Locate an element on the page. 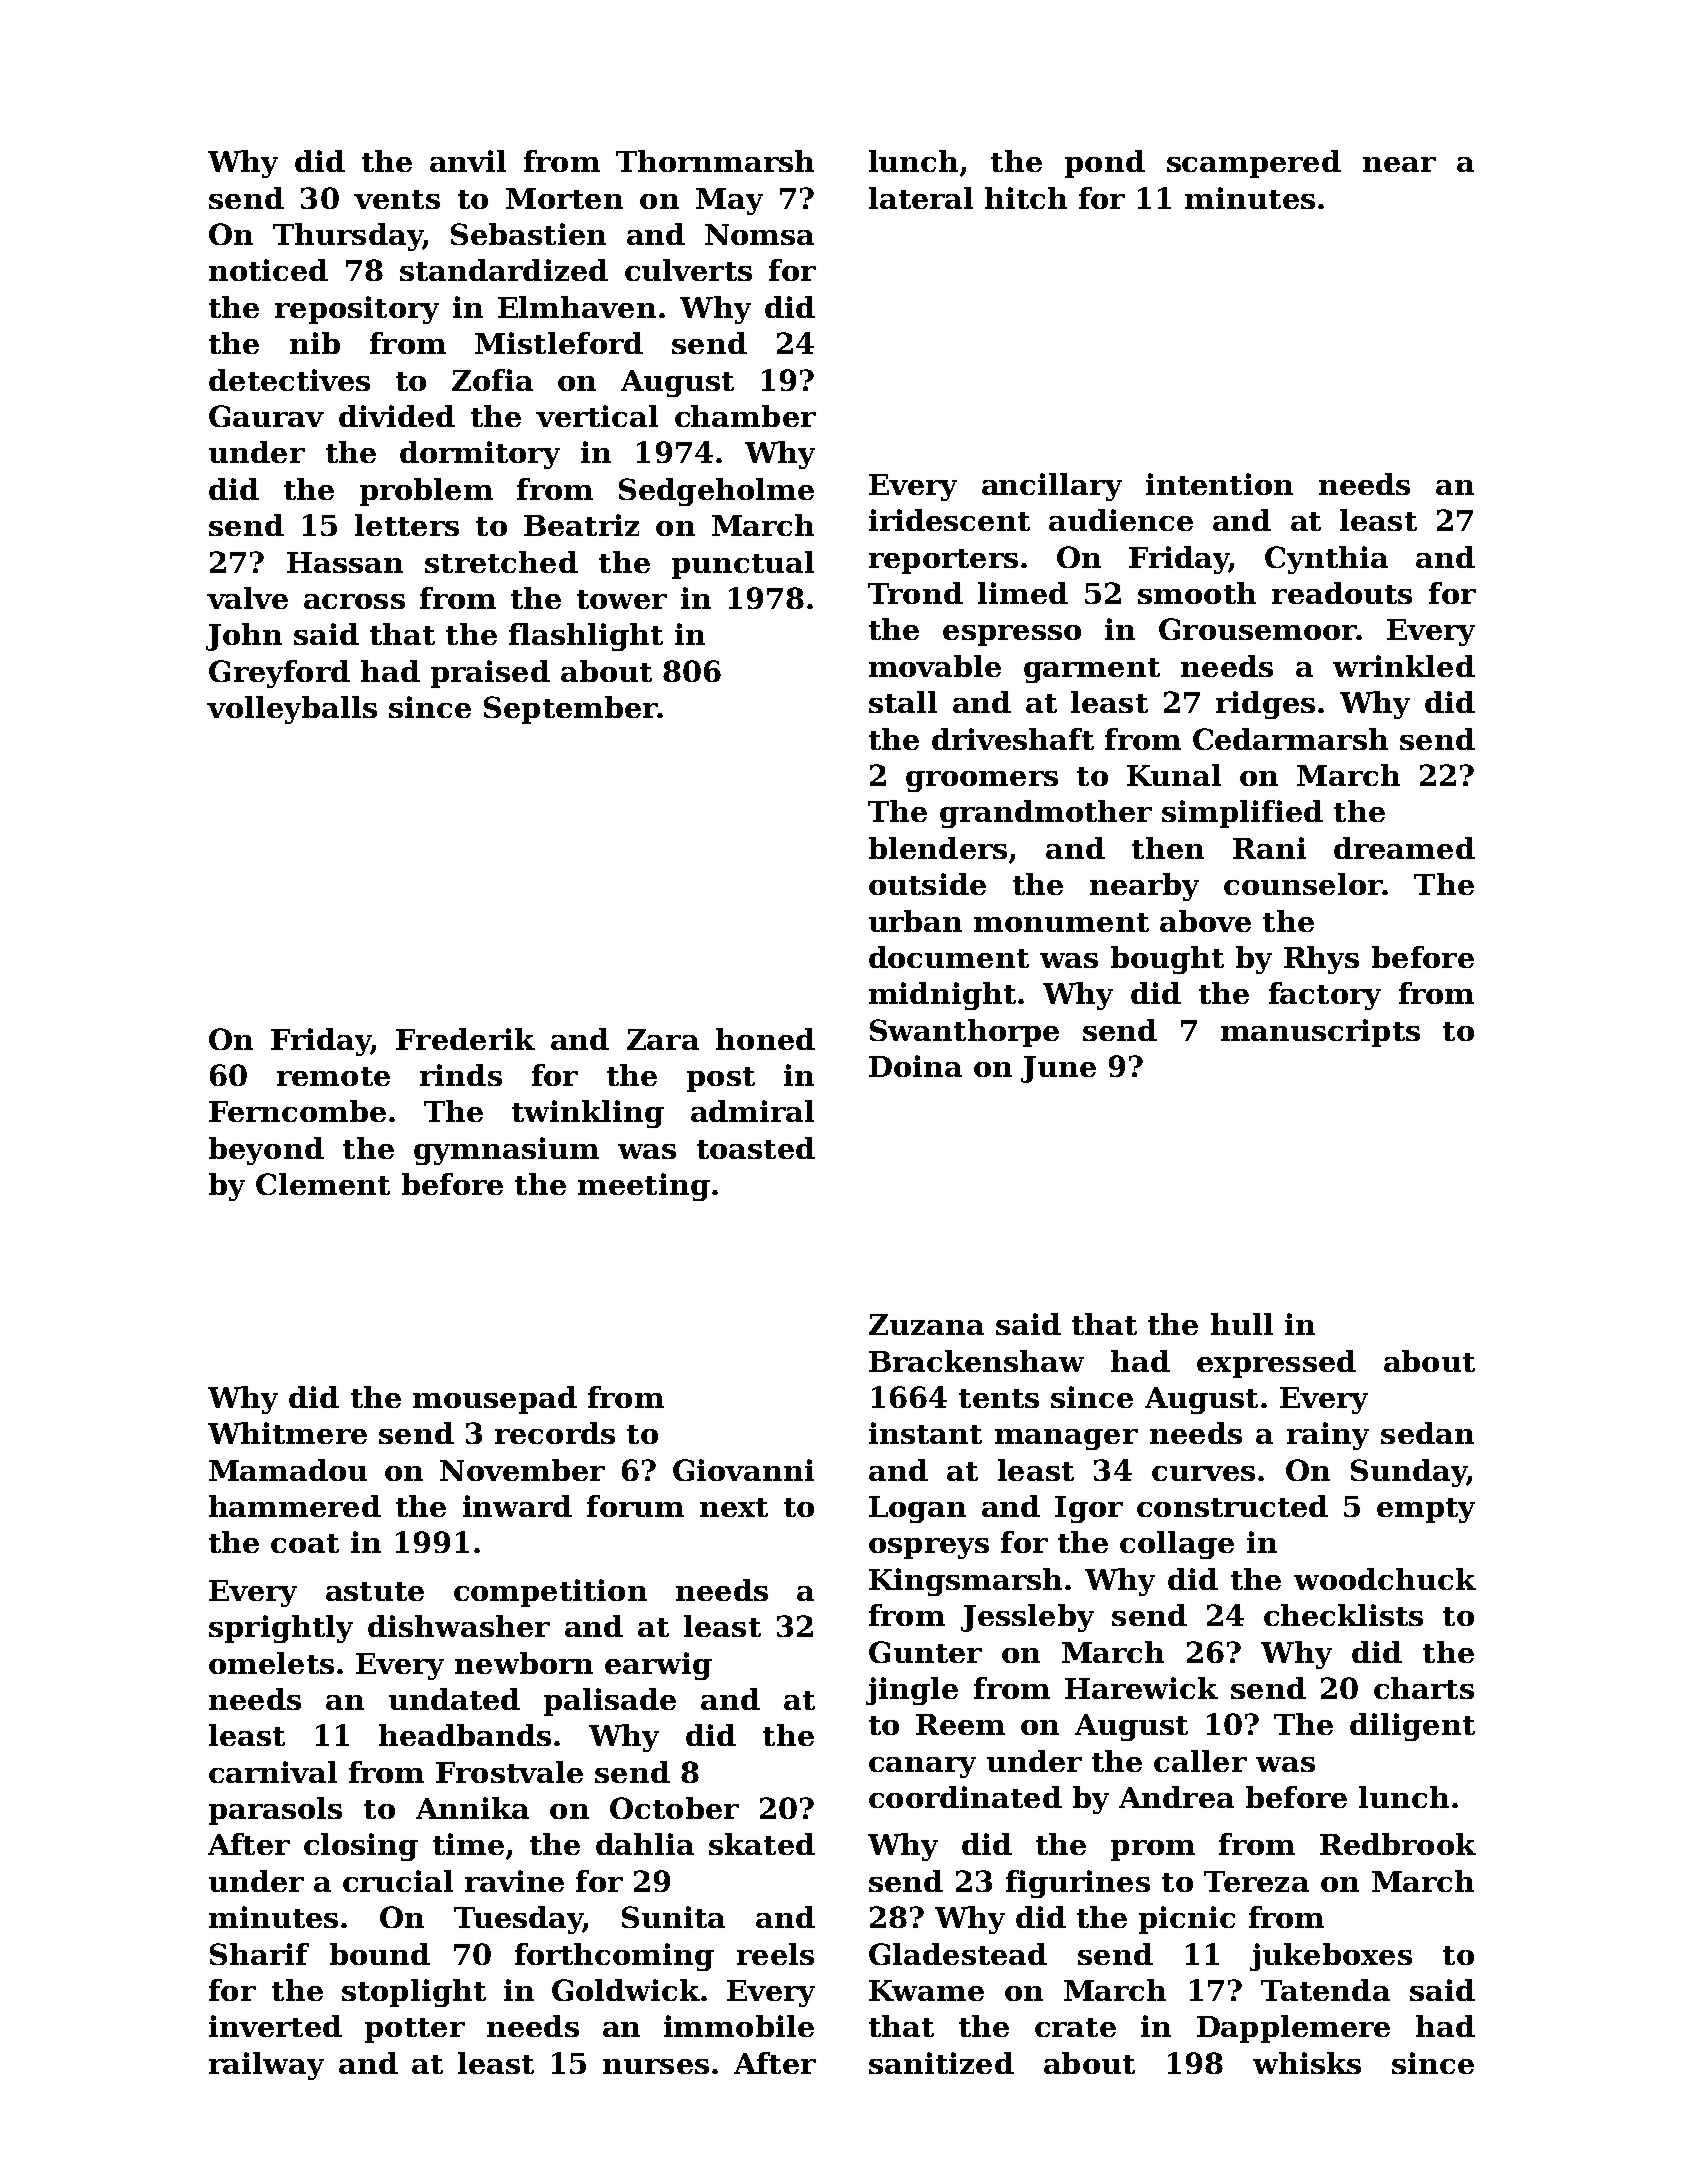  Clement is located at coordinates (323, 1184).
